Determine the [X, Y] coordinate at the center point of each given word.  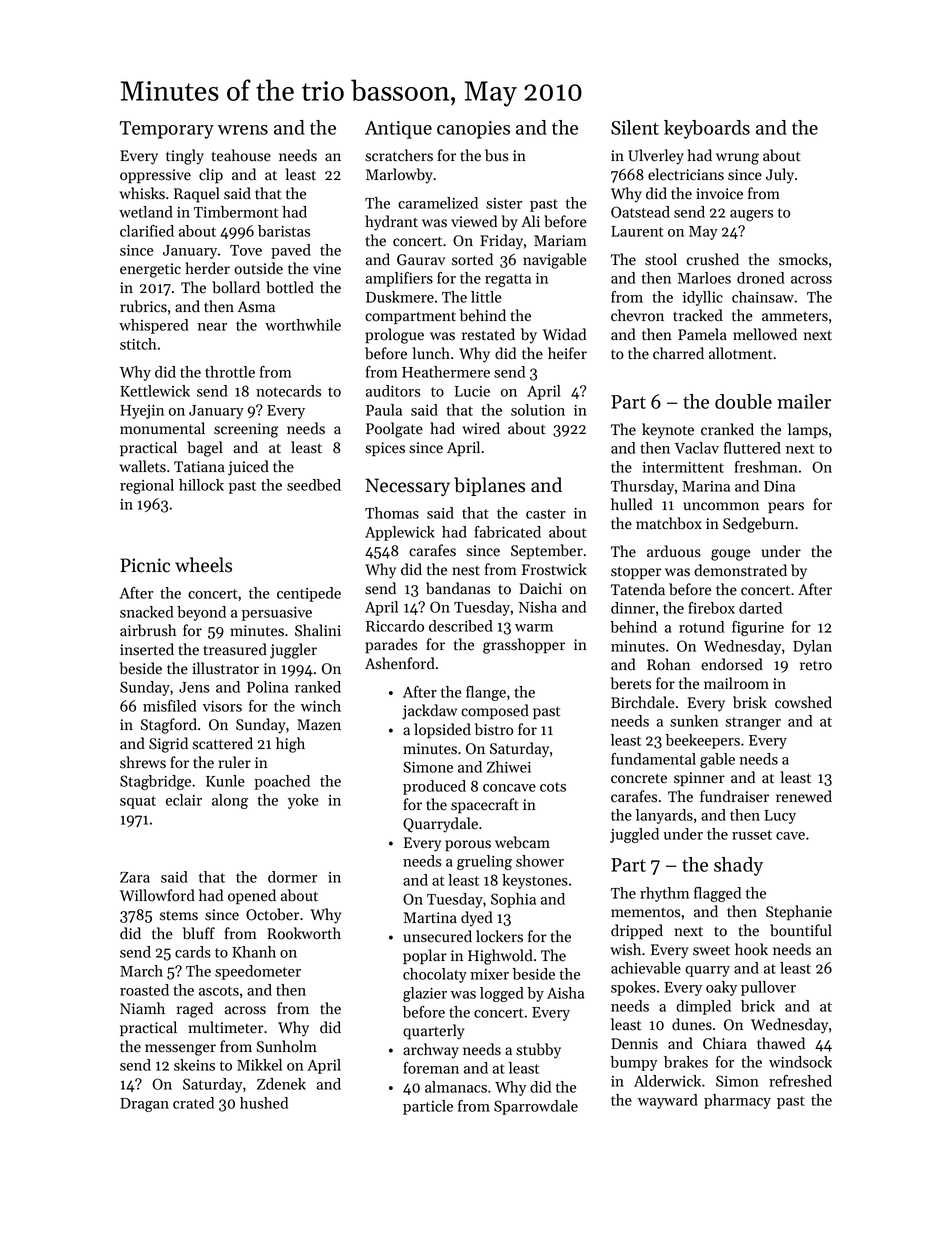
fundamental [653, 759]
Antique [398, 130]
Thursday [642, 487]
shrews [143, 762]
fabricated [508, 532]
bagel [205, 449]
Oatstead [640, 212]
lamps [808, 431]
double [743, 401]
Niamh [142, 1008]
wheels [203, 565]
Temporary [167, 130]
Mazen [319, 725]
